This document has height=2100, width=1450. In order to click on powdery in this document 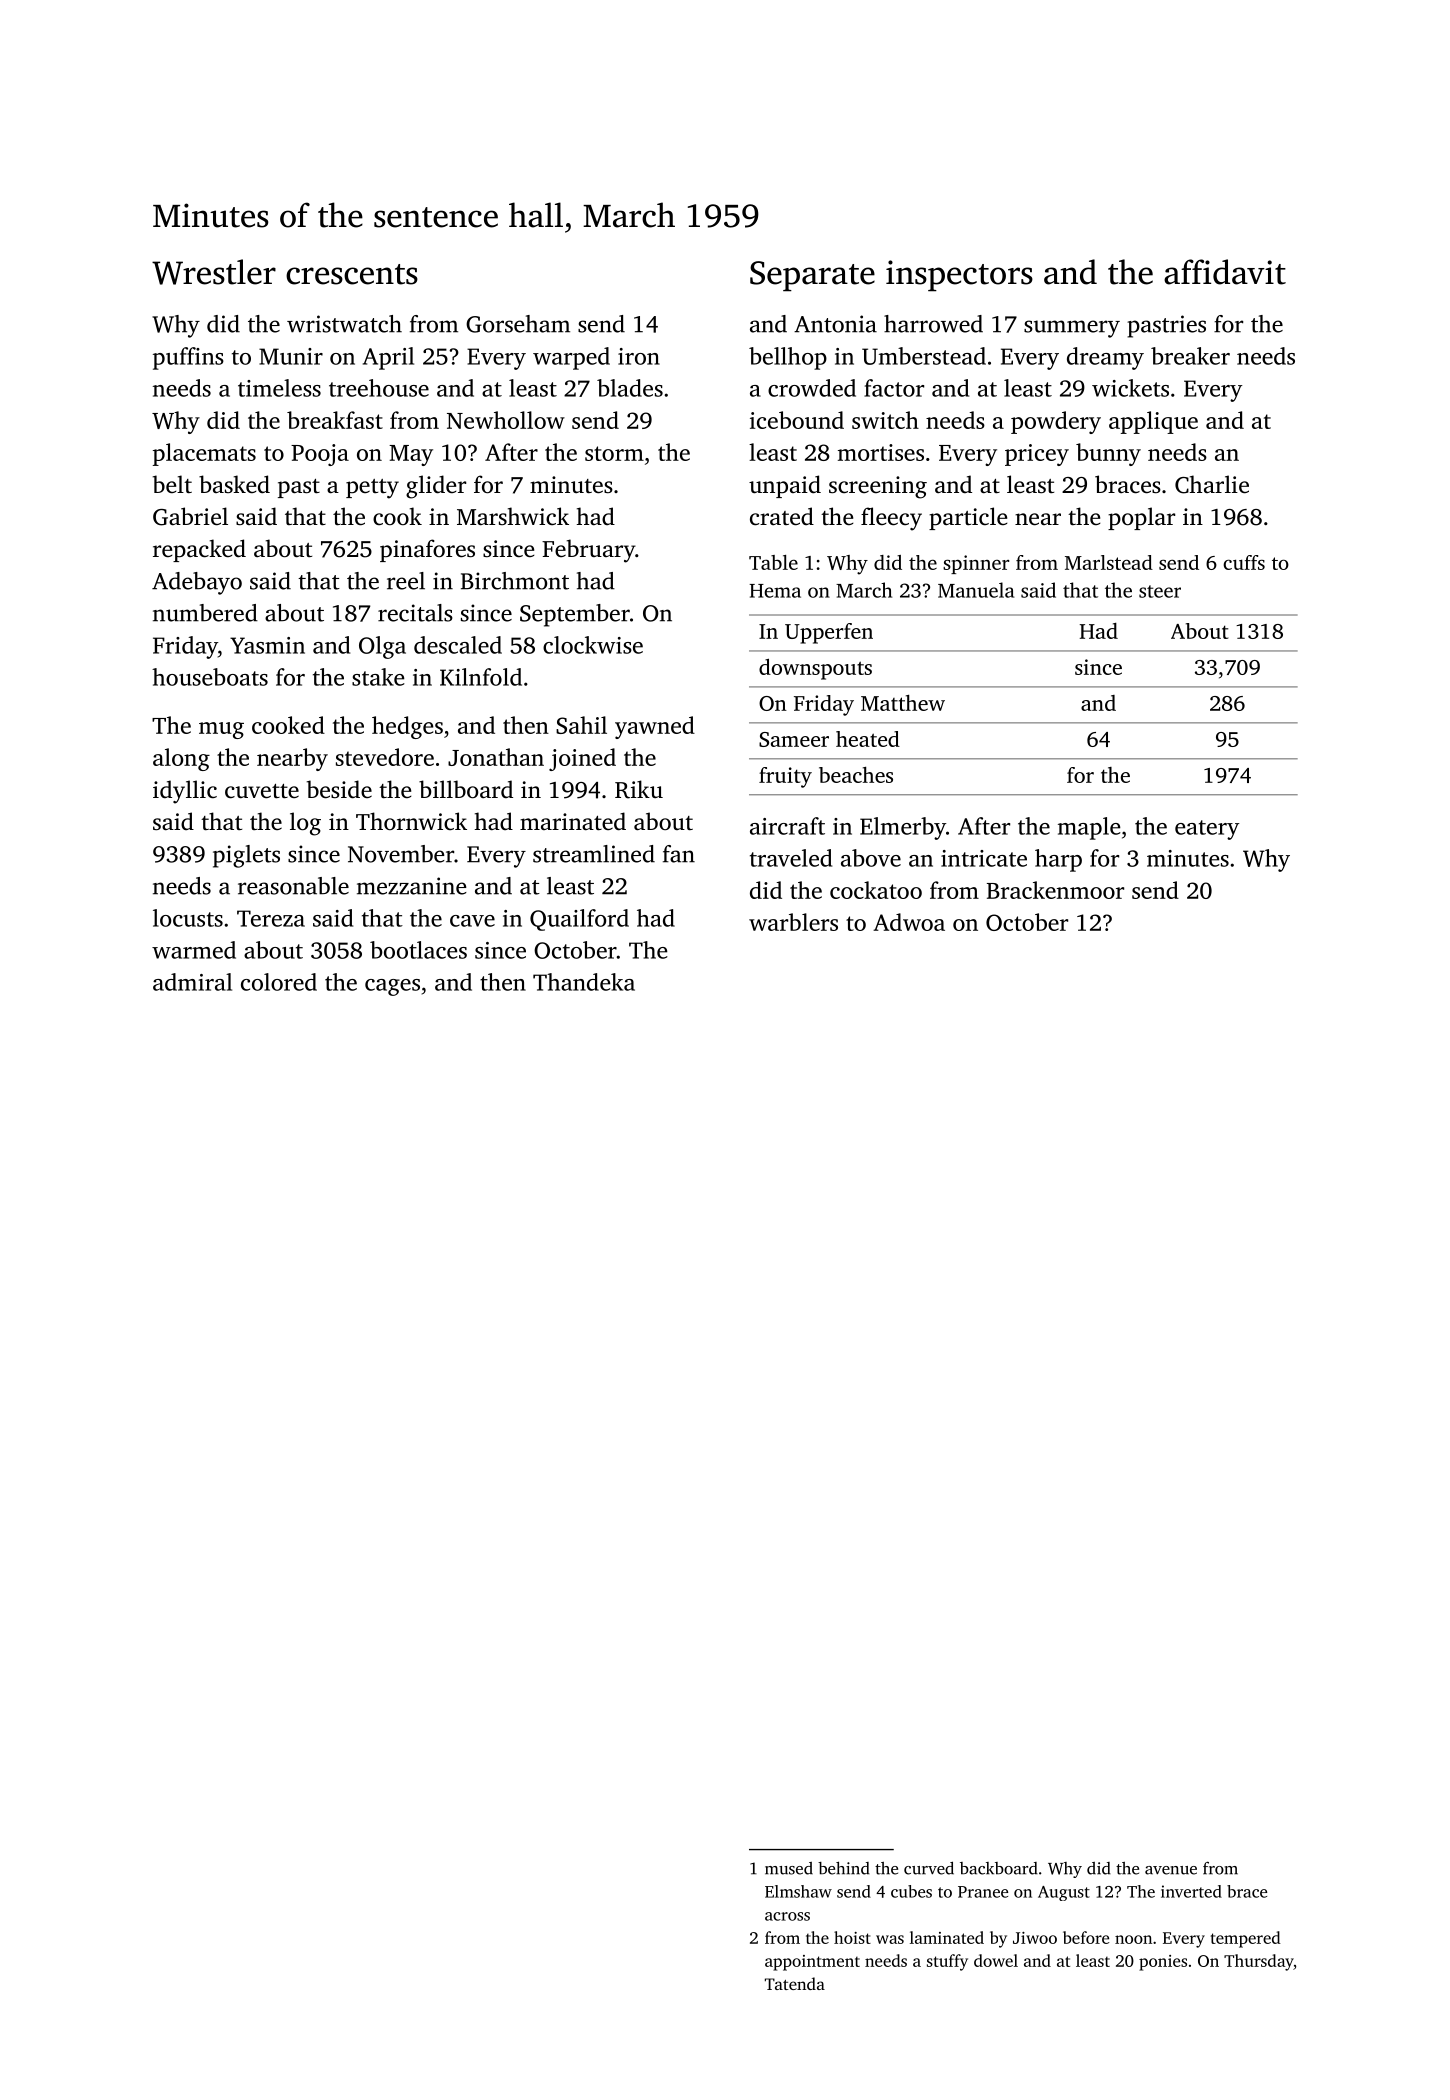, I will do `click(1056, 422)`.
